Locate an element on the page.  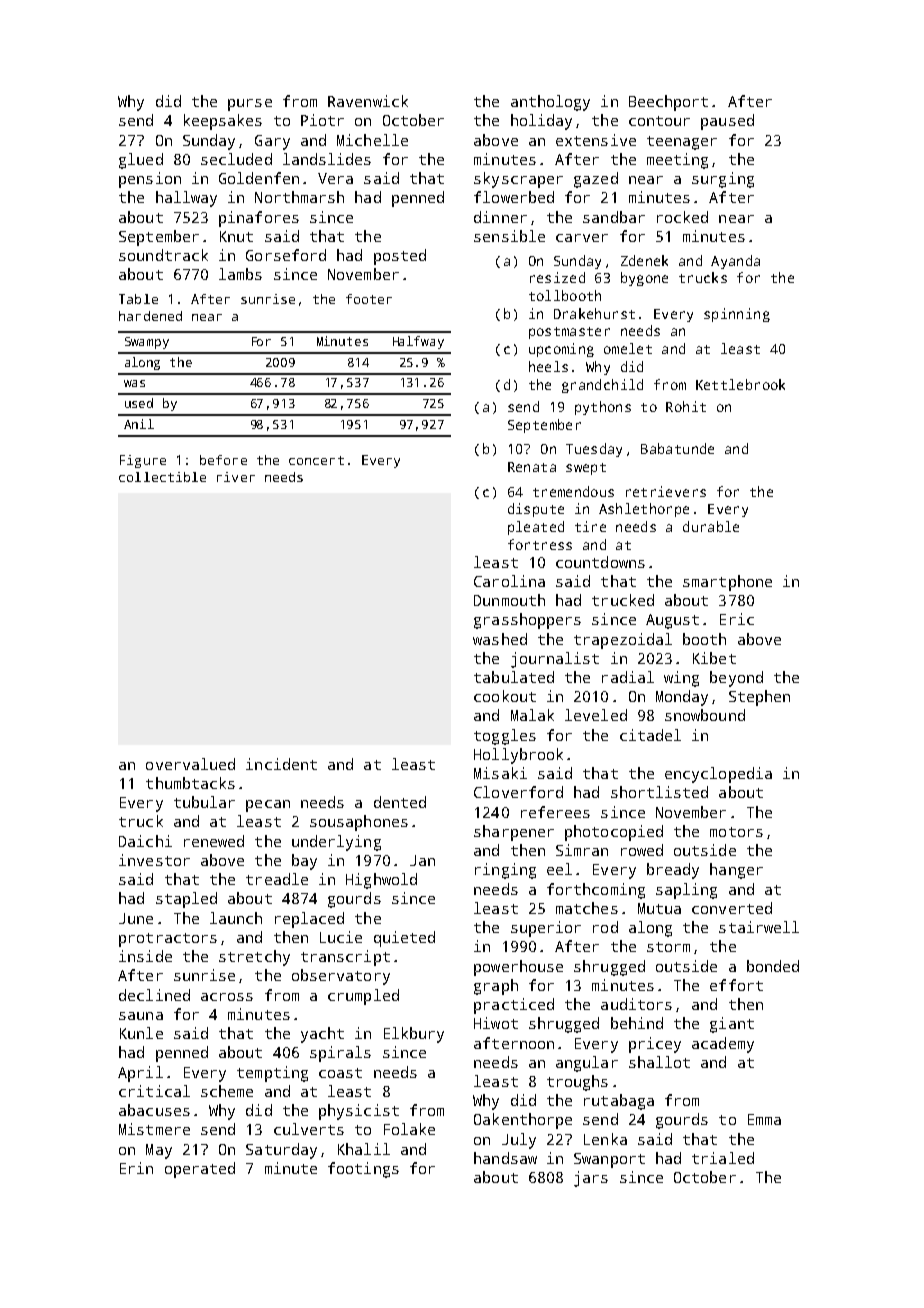
durable is located at coordinates (711, 526).
